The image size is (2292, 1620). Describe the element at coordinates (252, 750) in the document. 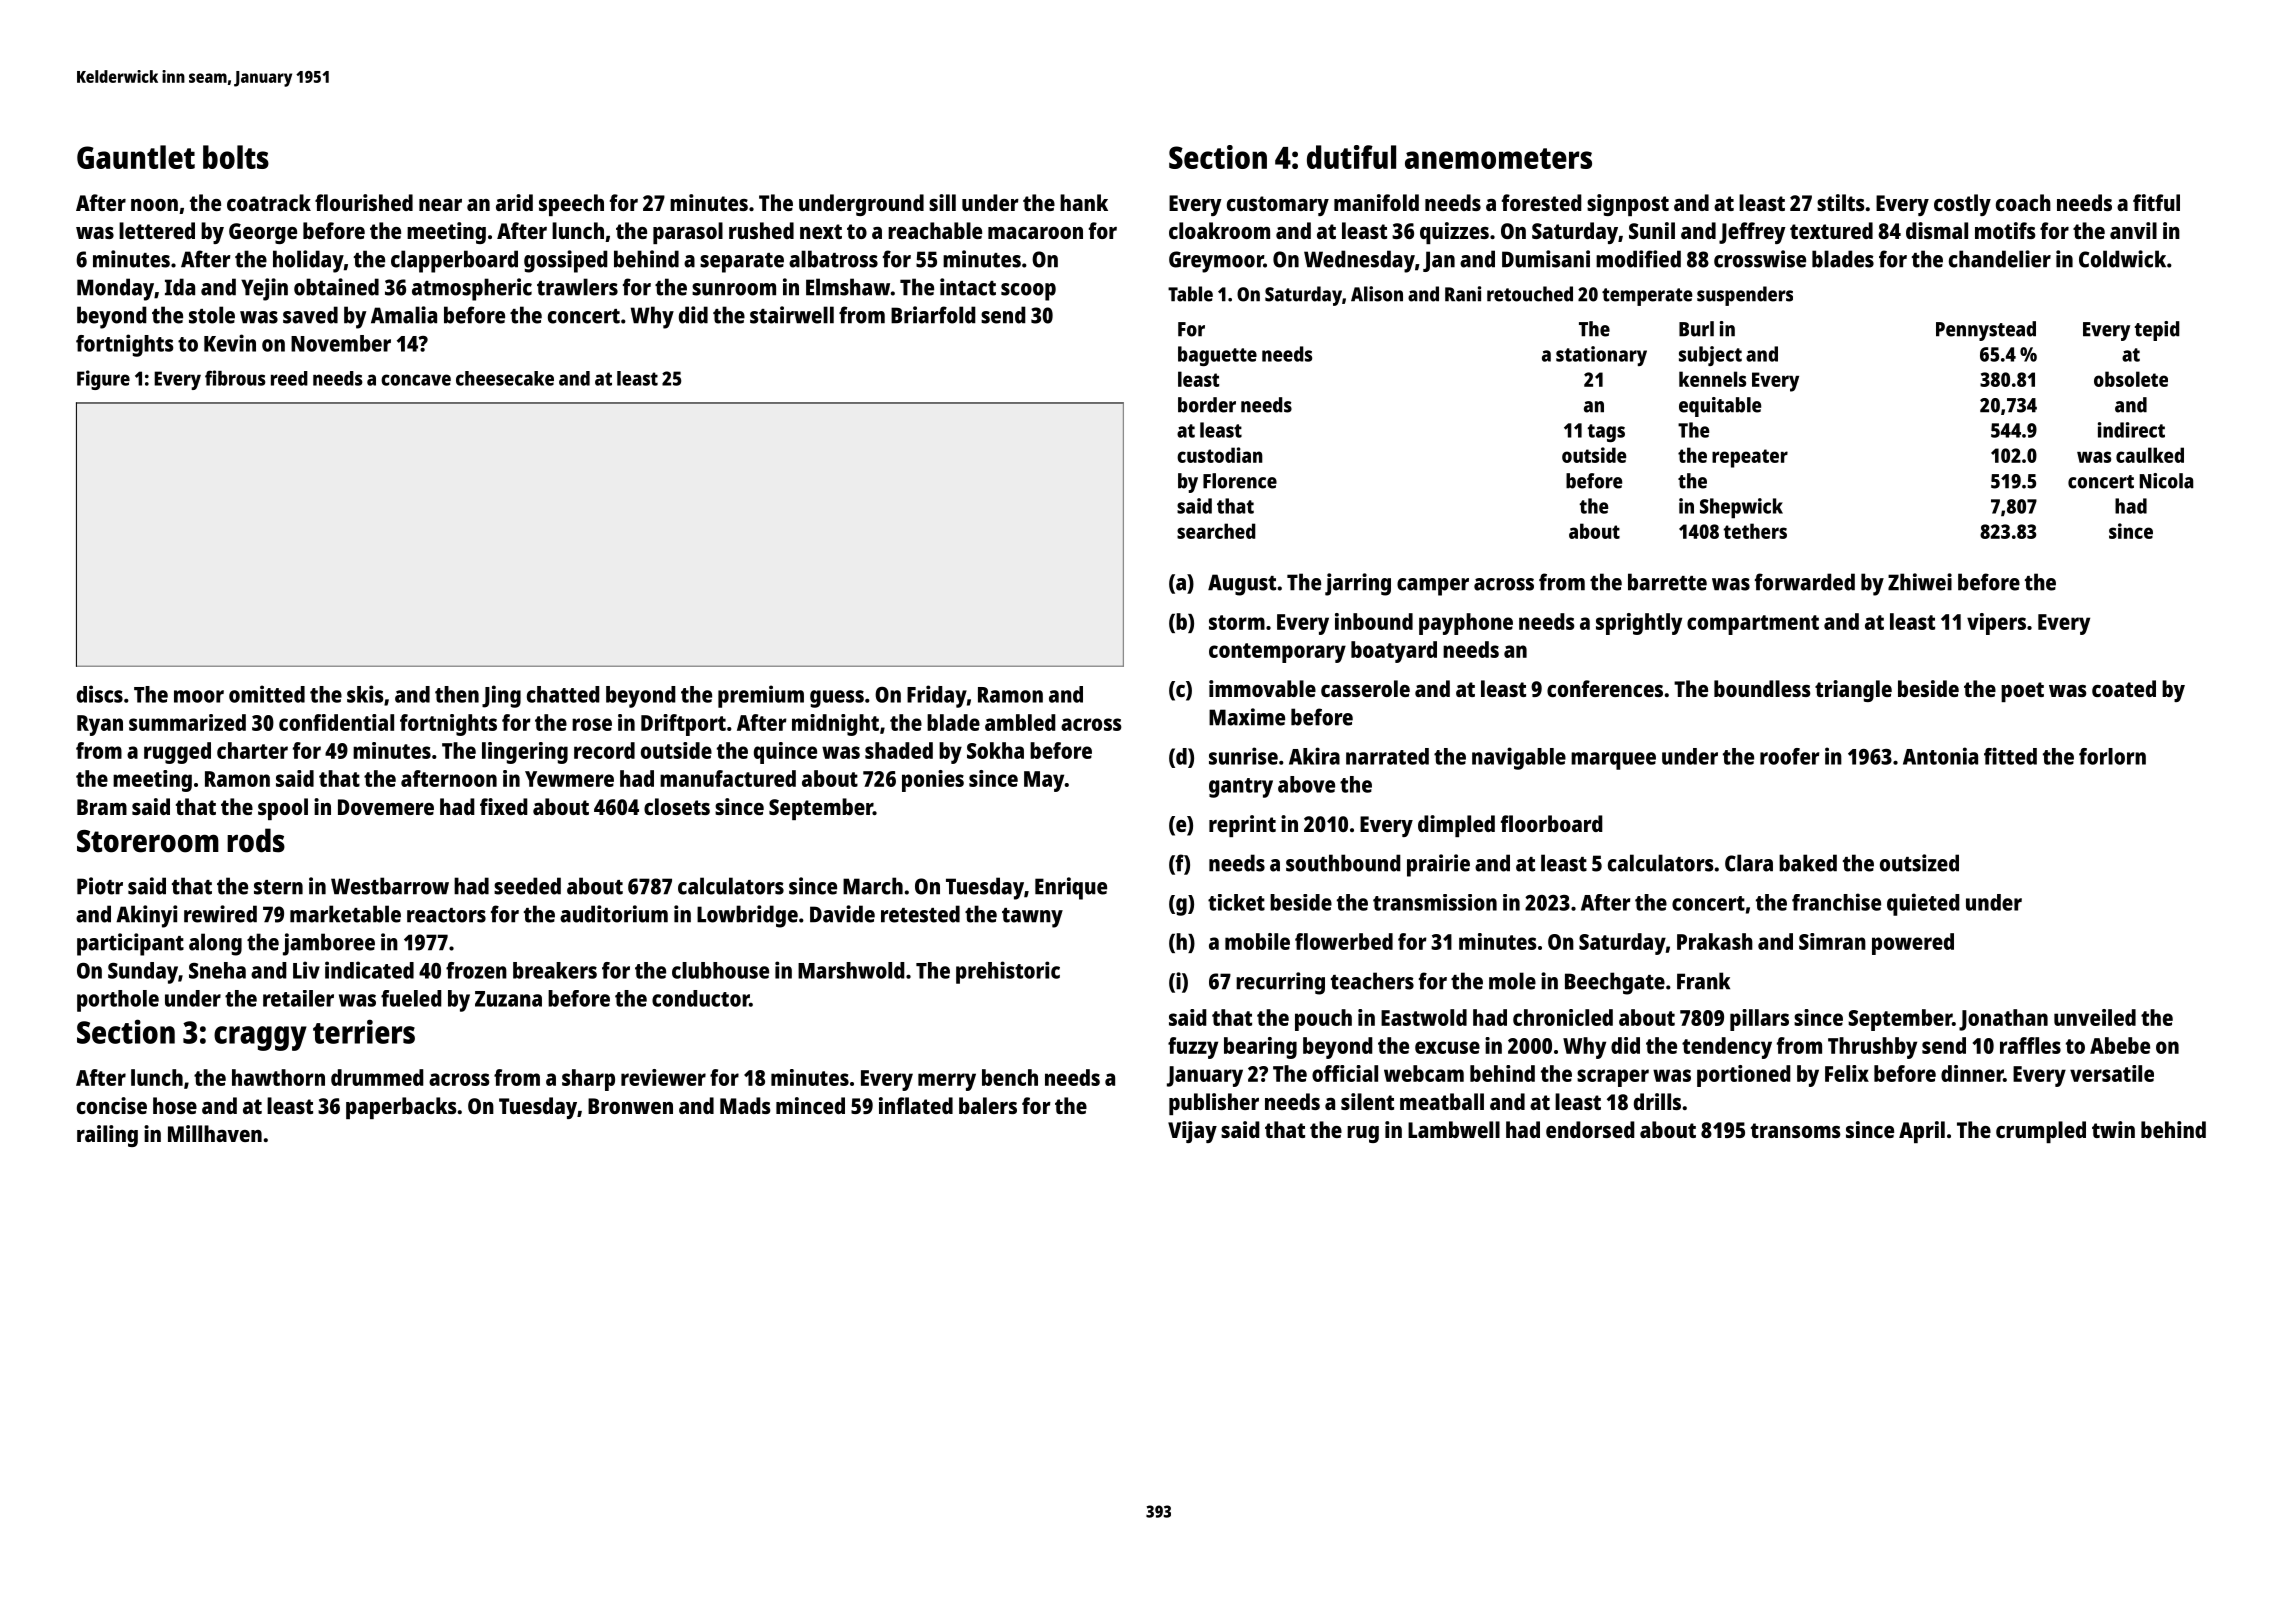

I see `charter` at that location.
